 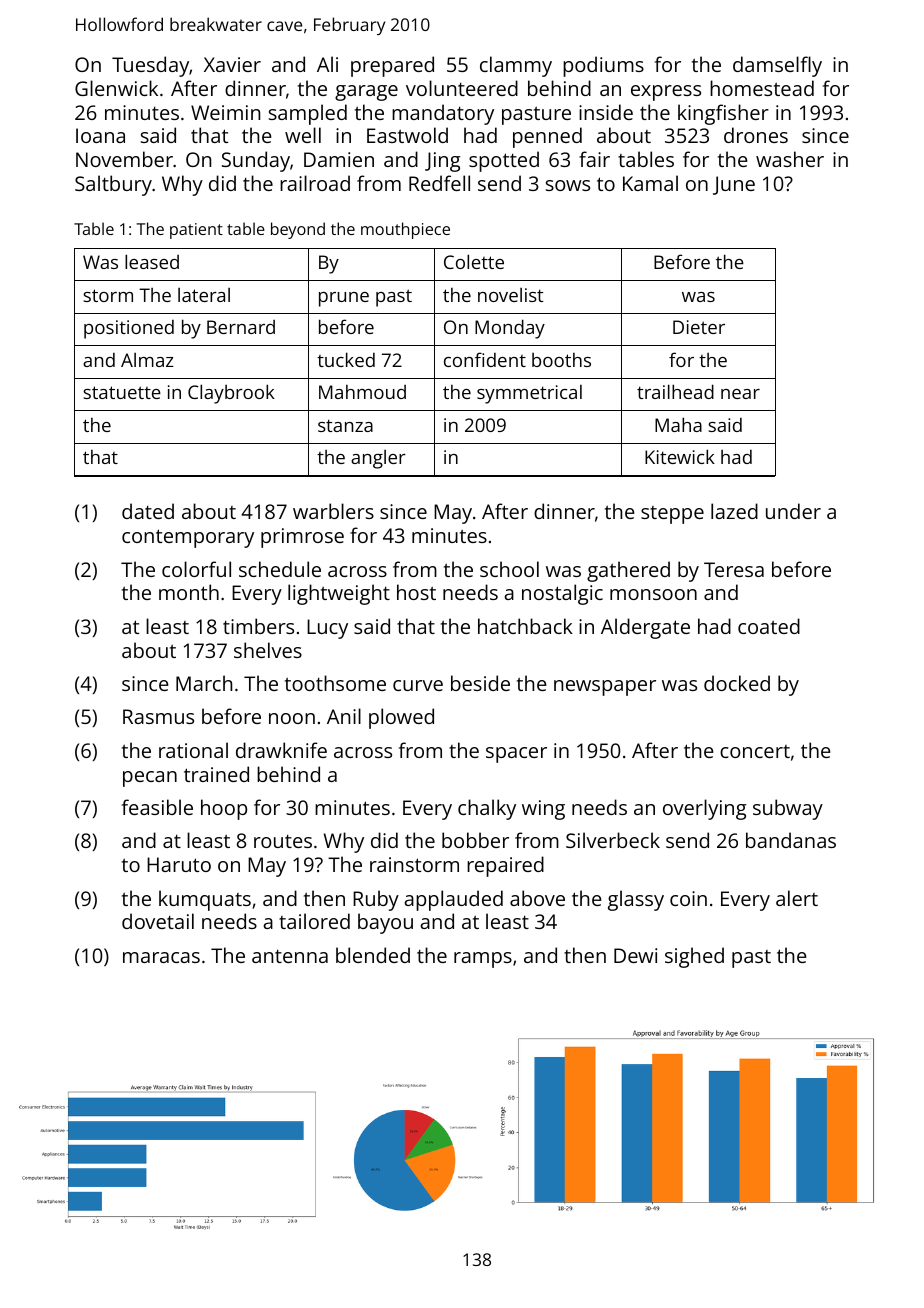 I want to click on trailhead, so click(x=675, y=391).
